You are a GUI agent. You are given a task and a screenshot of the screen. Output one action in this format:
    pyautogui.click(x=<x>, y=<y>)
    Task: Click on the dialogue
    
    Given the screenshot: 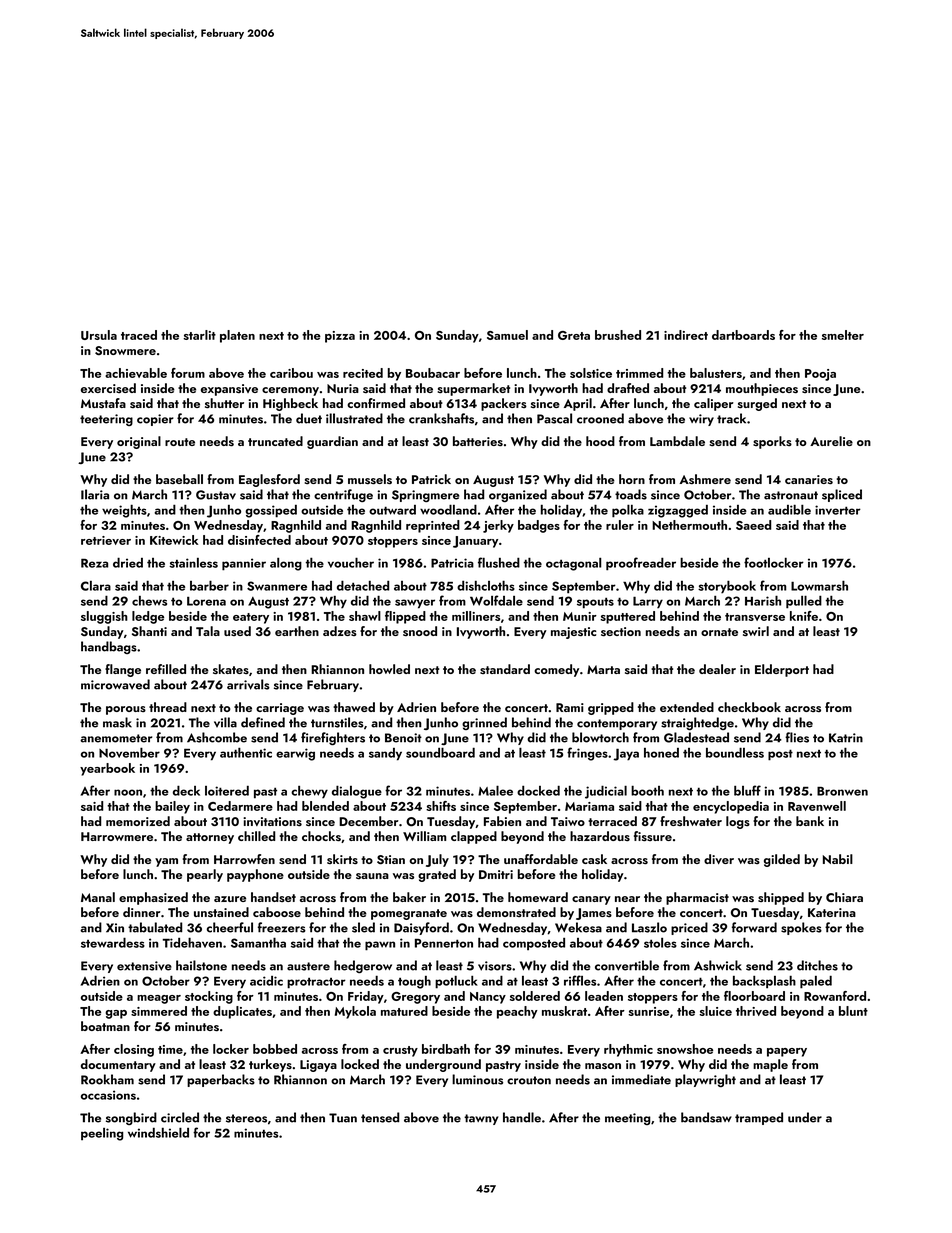 What is the action you would take?
    pyautogui.click(x=357, y=792)
